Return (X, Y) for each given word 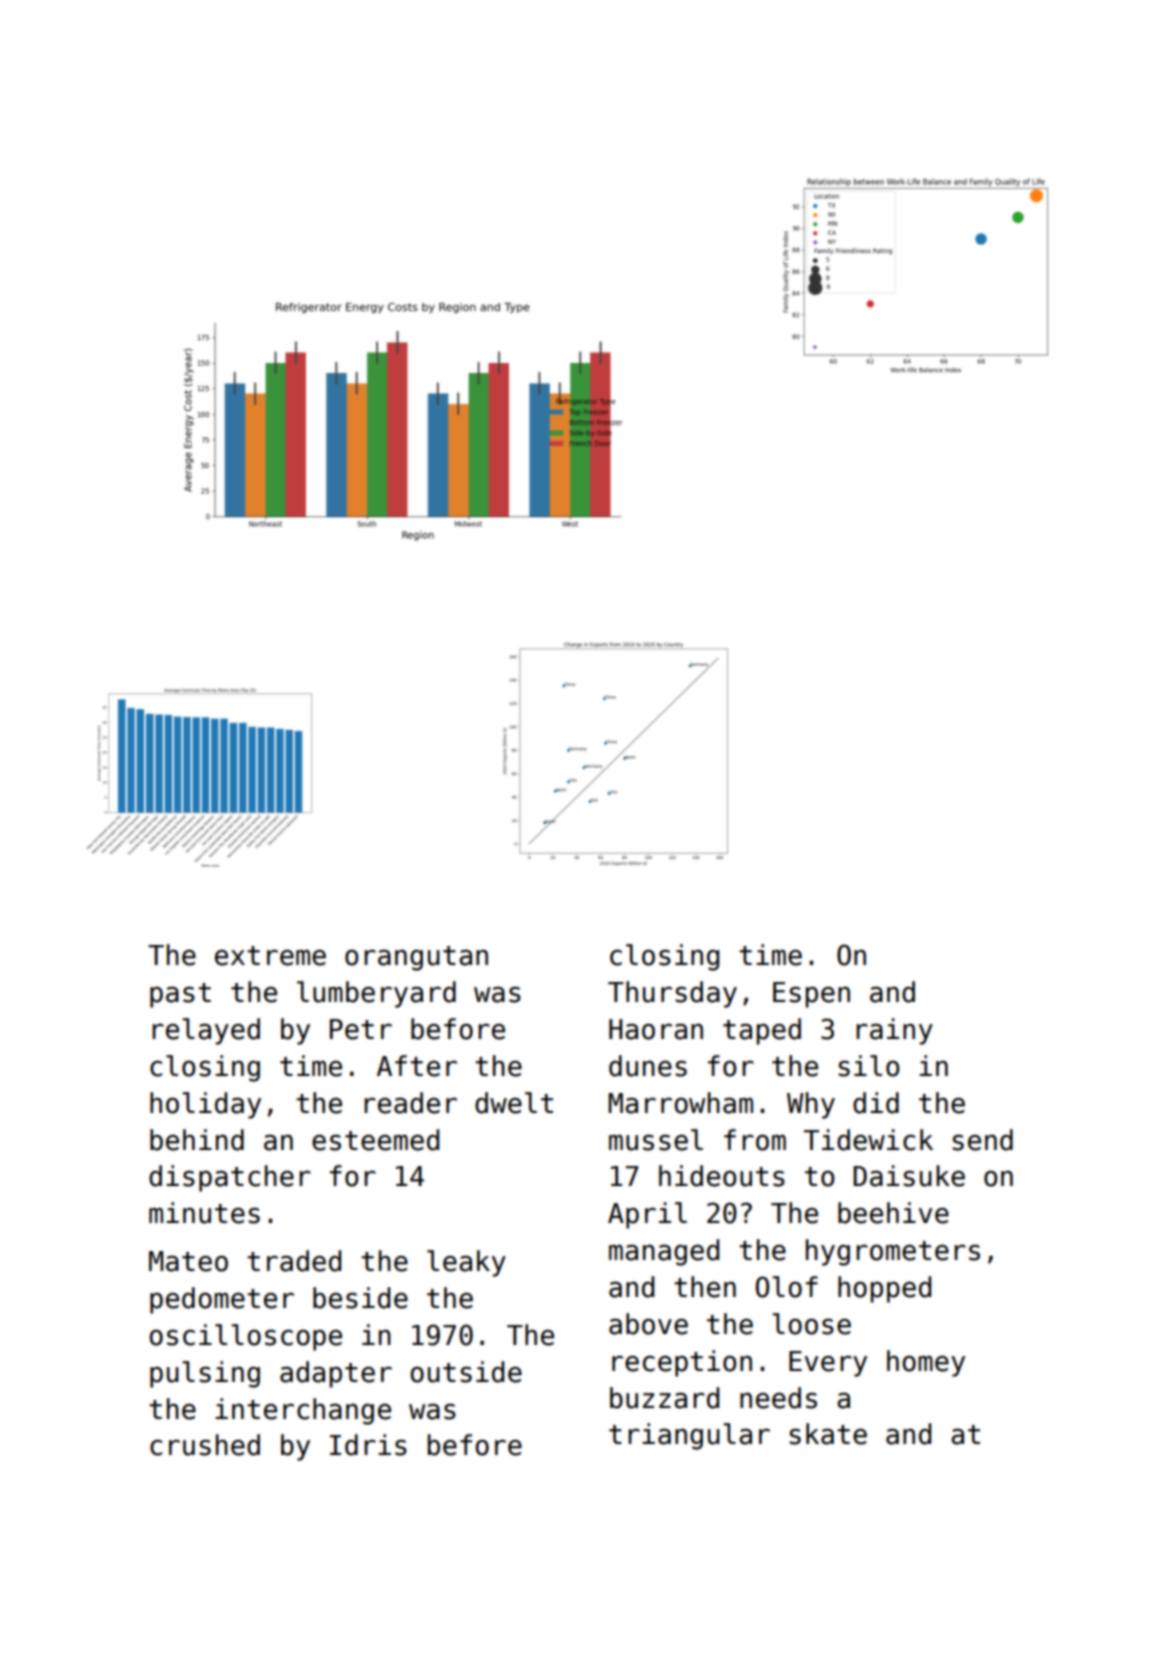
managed (664, 1252)
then (705, 1287)
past (180, 995)
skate (828, 1434)
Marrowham (680, 1103)
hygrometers (893, 1252)
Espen (811, 995)
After (417, 1066)
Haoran (656, 1029)
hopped (884, 1289)
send (982, 1140)
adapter (336, 1374)
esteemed (375, 1140)
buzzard (664, 1398)
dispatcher (230, 1178)
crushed (205, 1445)
